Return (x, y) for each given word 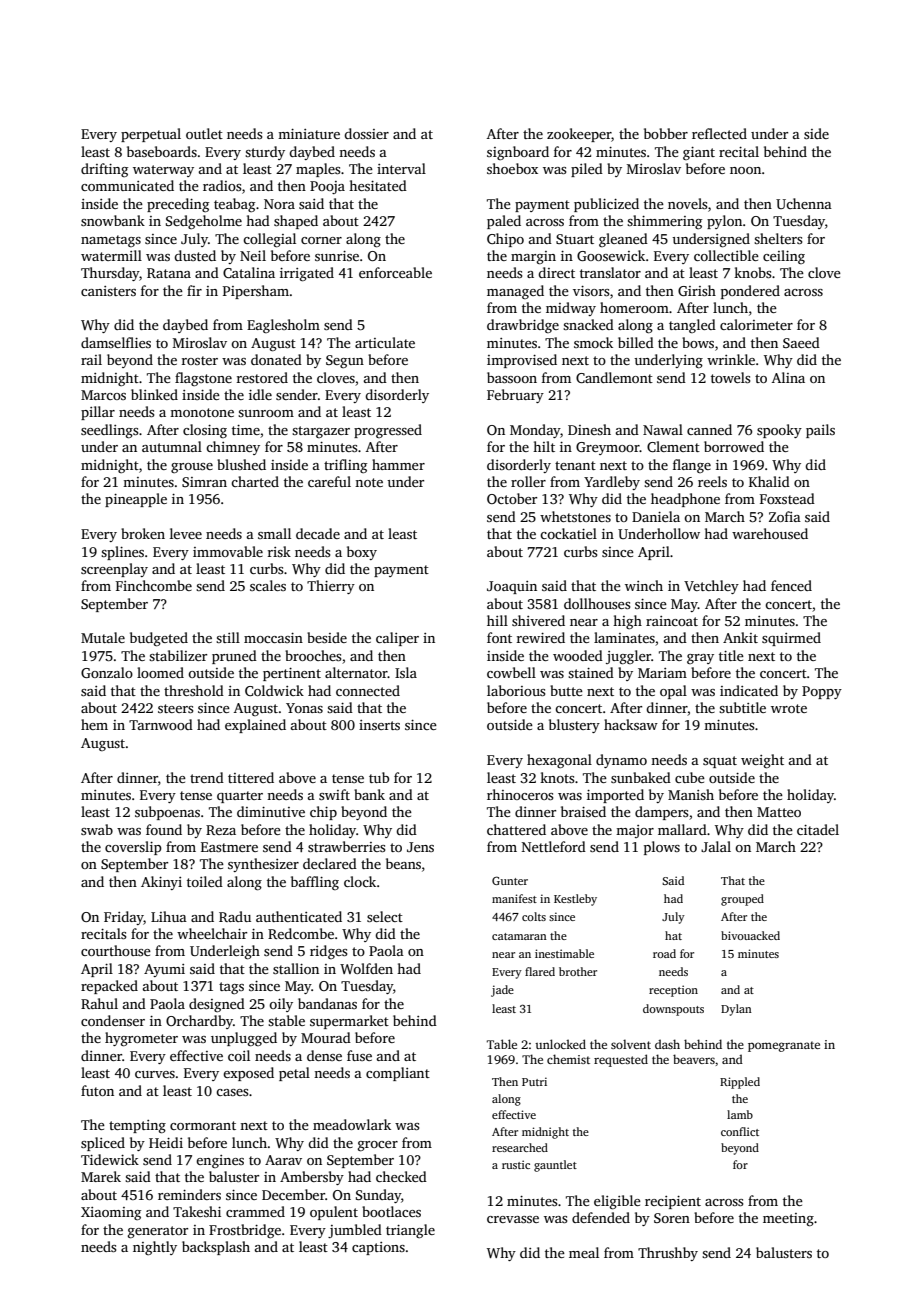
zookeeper (579, 135)
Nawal (663, 429)
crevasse (513, 1219)
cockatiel (568, 533)
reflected (719, 133)
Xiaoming (111, 1213)
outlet (204, 133)
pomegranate (784, 1046)
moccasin (273, 638)
